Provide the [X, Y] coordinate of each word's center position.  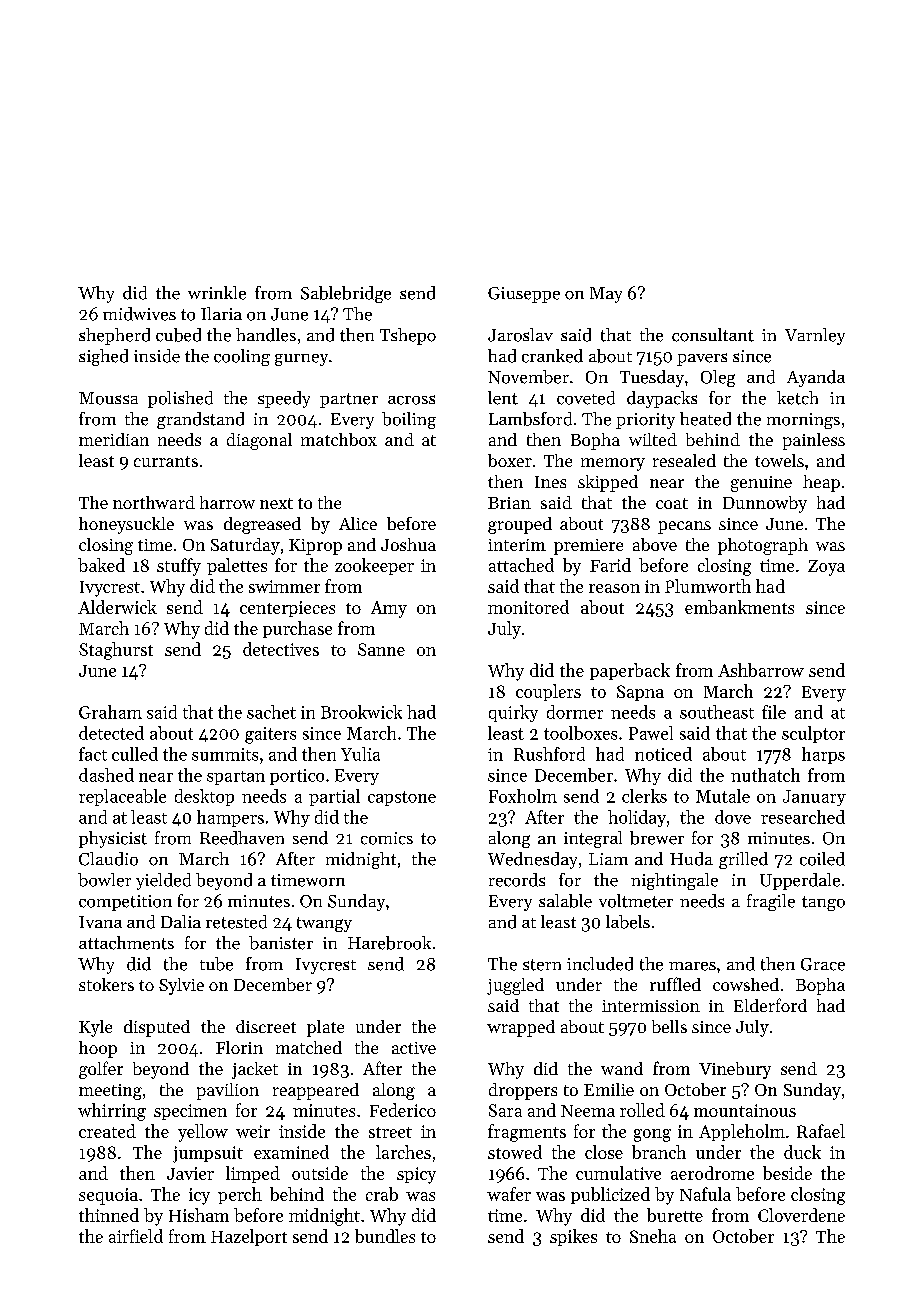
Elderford [770, 1005]
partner [349, 400]
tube [216, 964]
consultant [713, 335]
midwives [139, 314]
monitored [528, 607]
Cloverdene [801, 1215]
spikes [573, 1237]
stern [542, 965]
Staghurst [116, 651]
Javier [190, 1173]
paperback [630, 671]
